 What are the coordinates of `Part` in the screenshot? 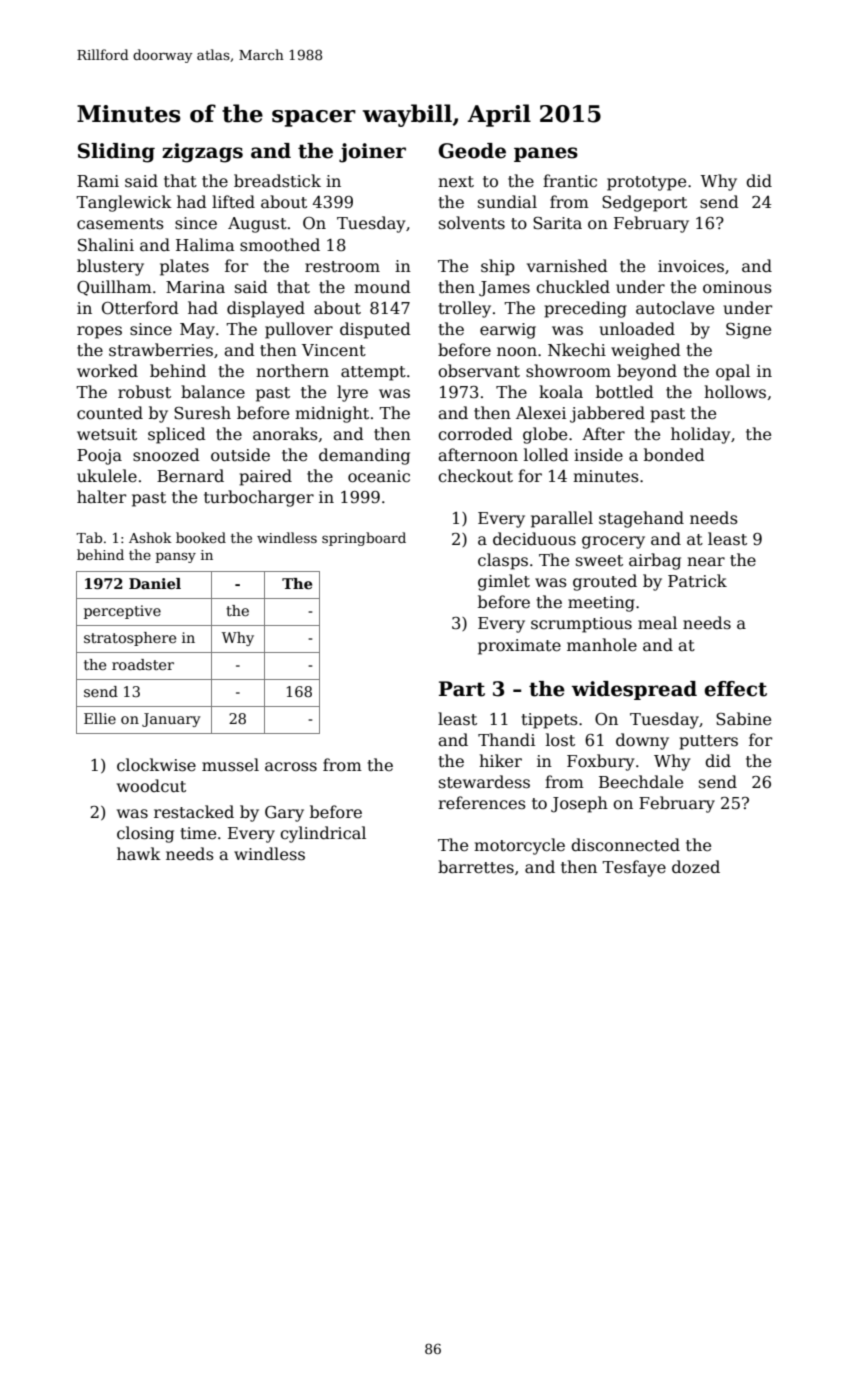 It's located at (462, 689).
